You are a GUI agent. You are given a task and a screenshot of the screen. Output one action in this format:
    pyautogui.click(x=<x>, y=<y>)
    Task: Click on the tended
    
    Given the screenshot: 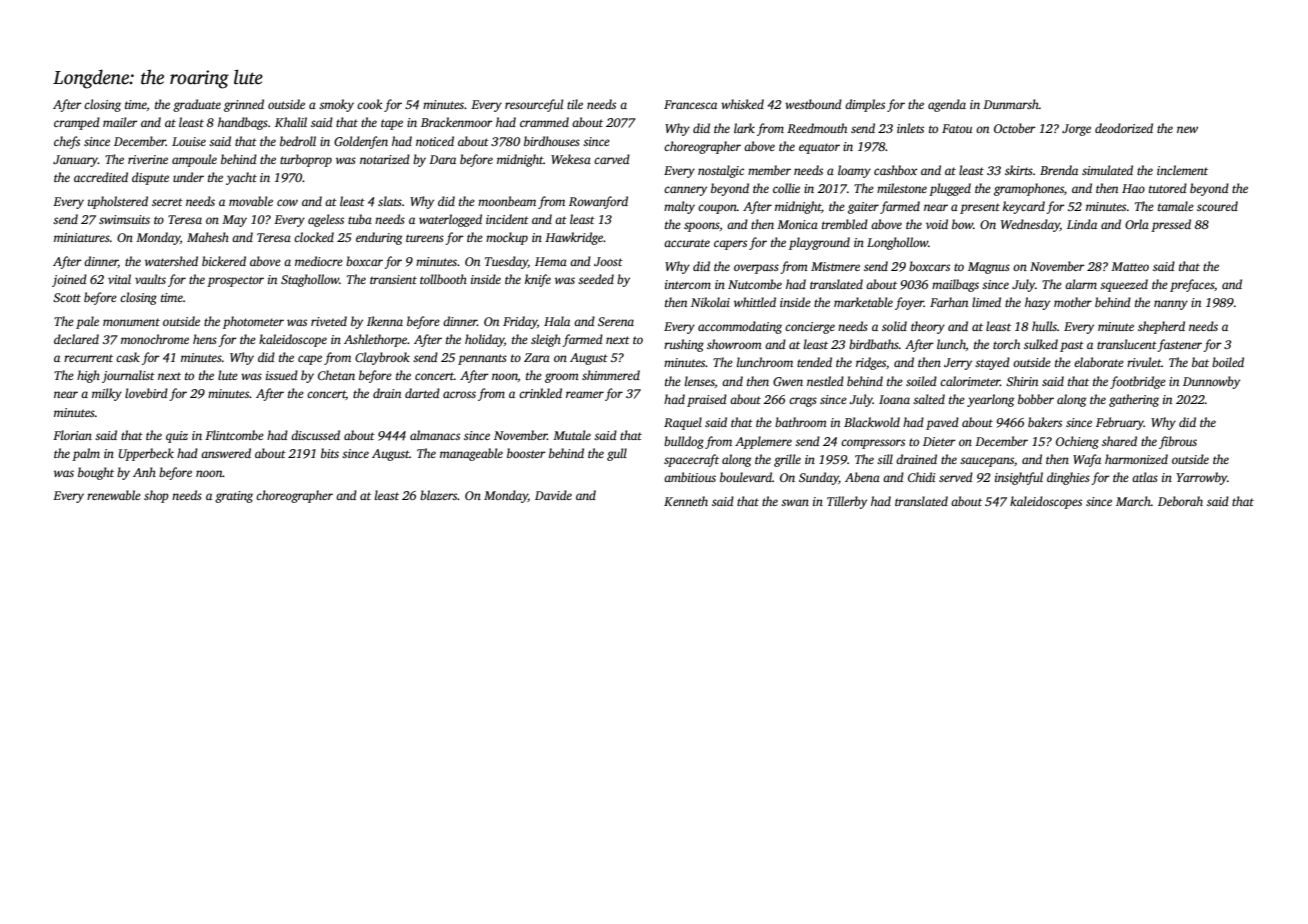 What is the action you would take?
    pyautogui.click(x=814, y=362)
